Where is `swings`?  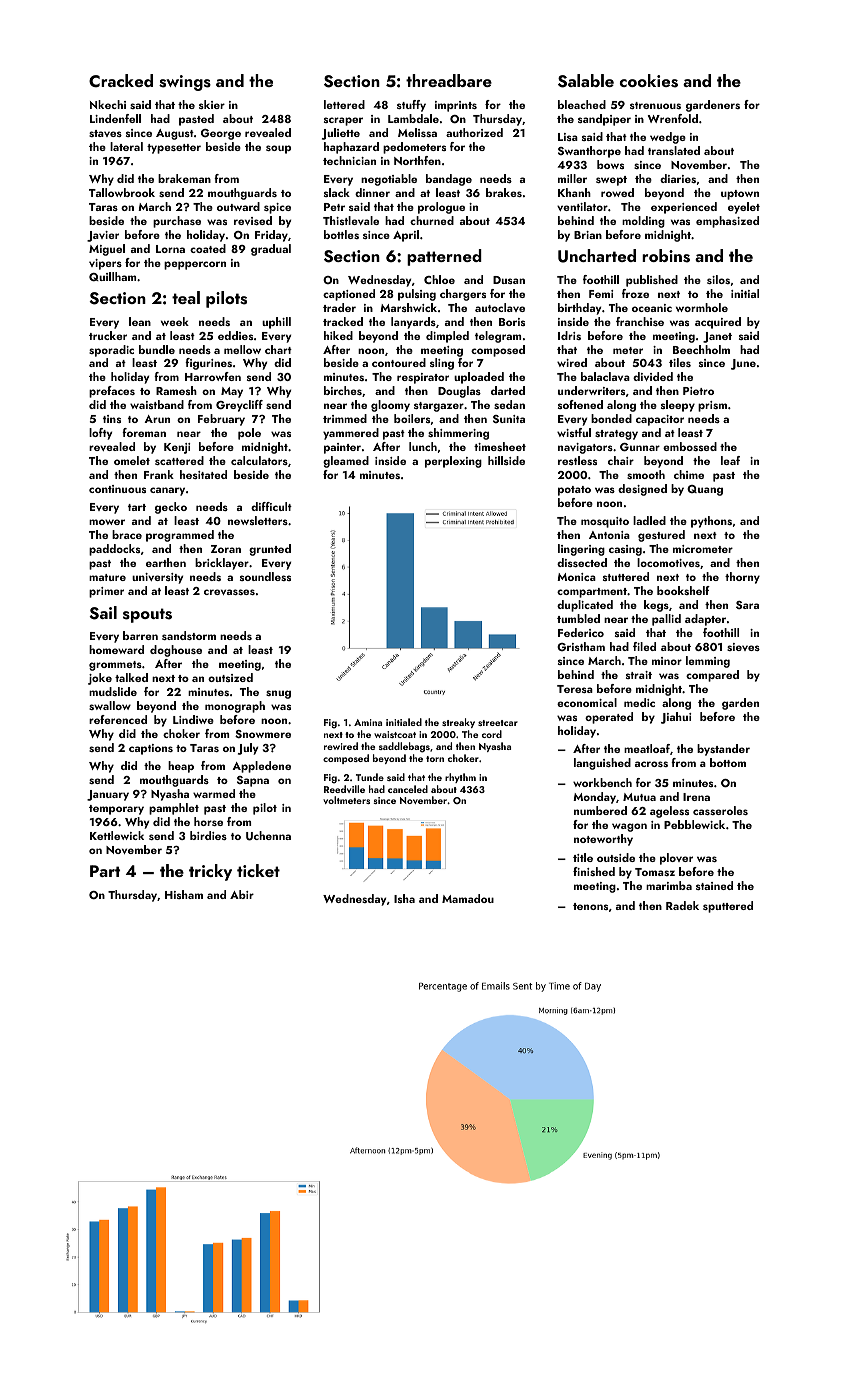
swings is located at coordinates (185, 83).
